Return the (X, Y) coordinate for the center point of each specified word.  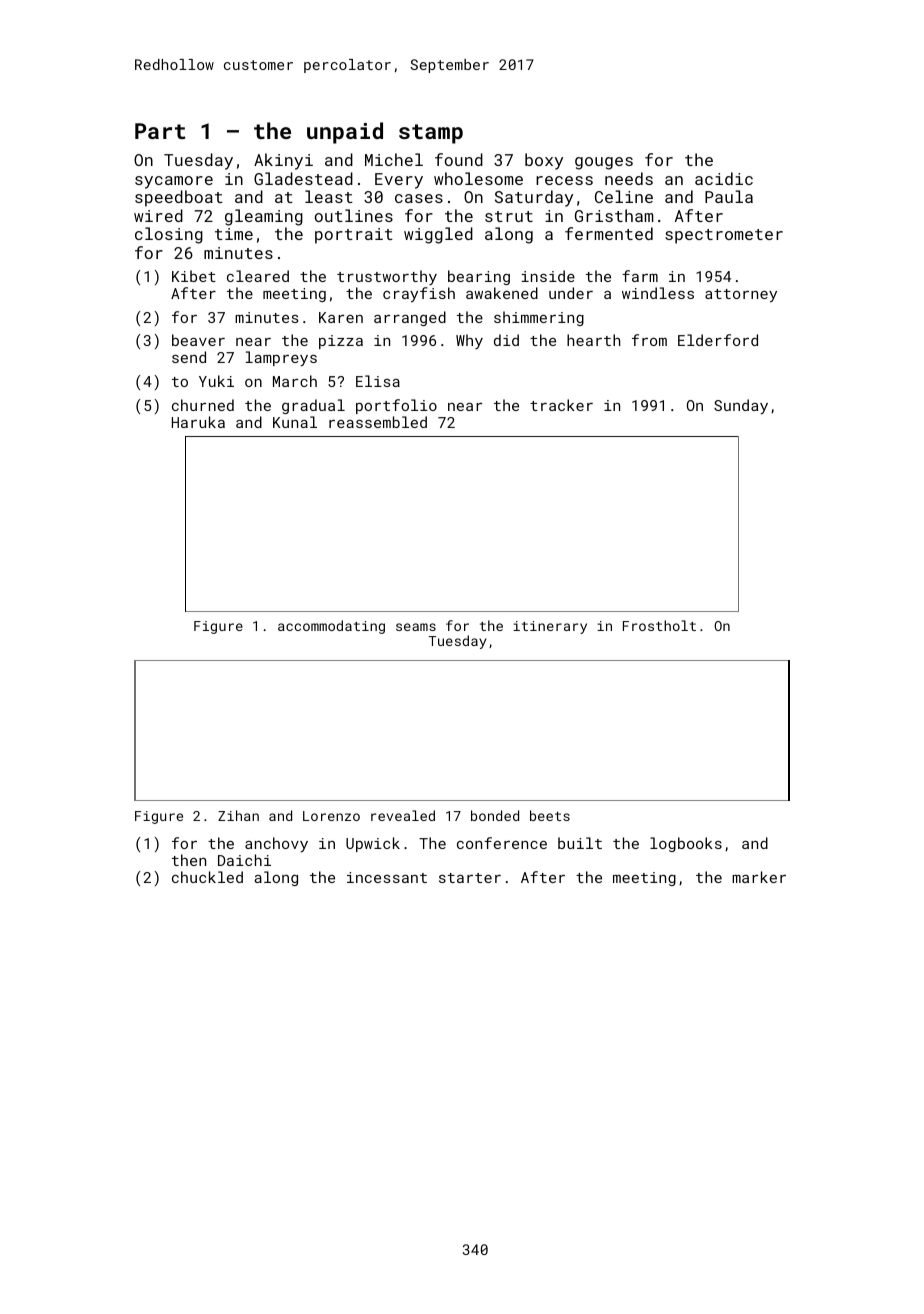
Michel (394, 159)
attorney (741, 295)
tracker (561, 405)
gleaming (264, 217)
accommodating (331, 627)
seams (416, 627)
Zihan (238, 815)
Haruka (198, 422)
